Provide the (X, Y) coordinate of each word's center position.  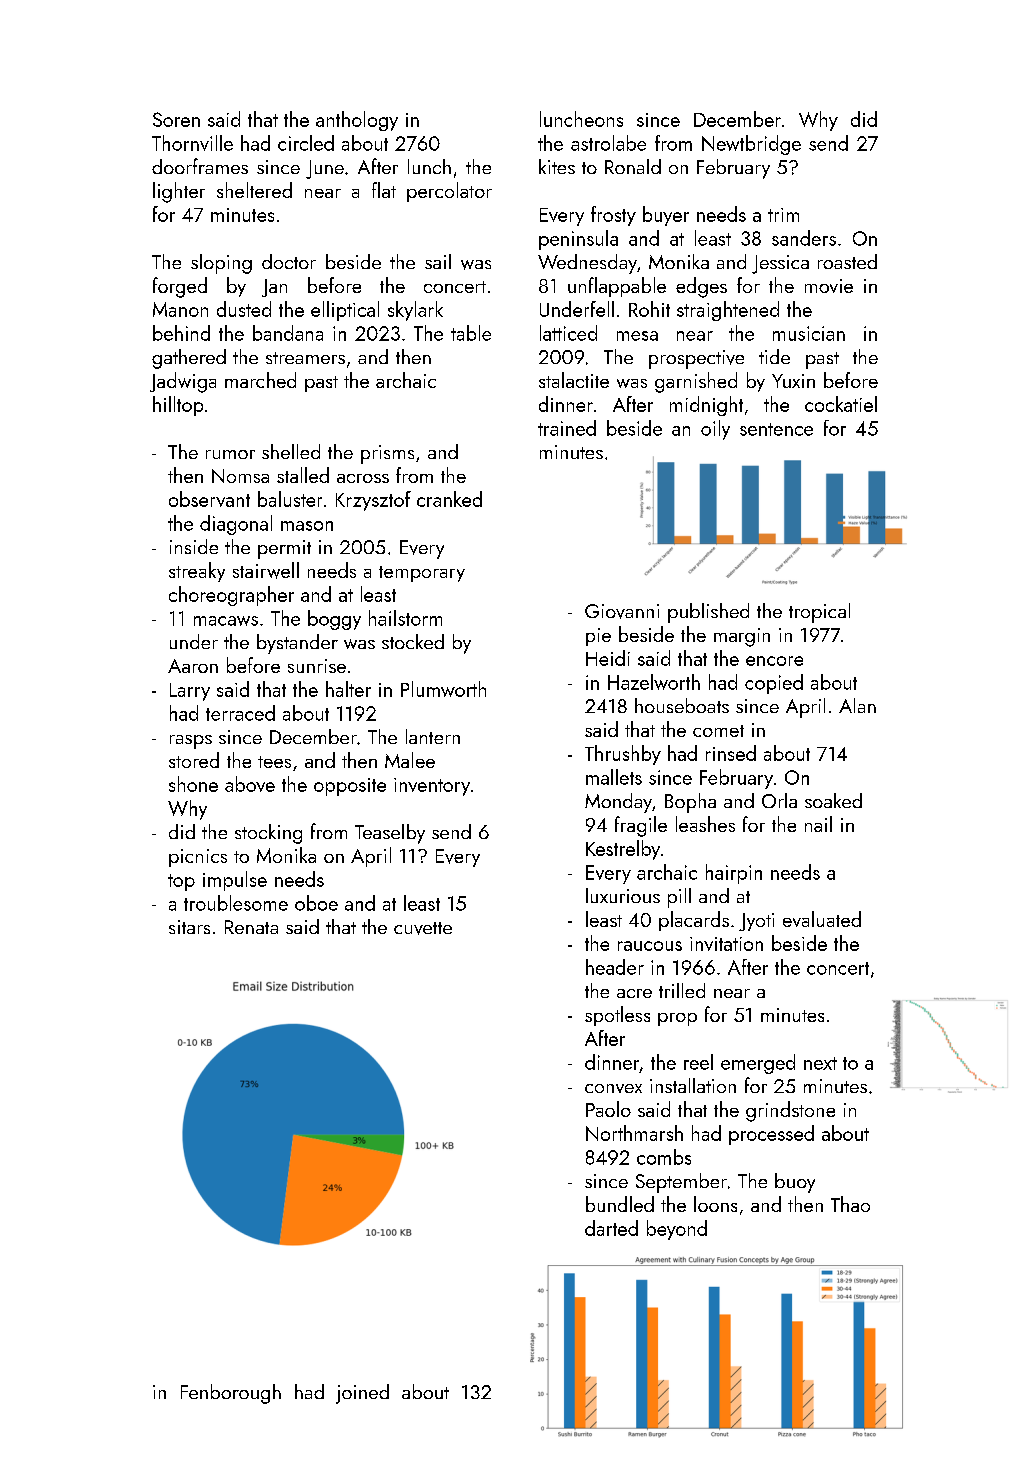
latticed (568, 333)
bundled (620, 1204)
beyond (677, 1230)
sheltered (254, 190)
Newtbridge (751, 145)
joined (362, 1394)
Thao (850, 1204)
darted (611, 1228)
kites (557, 166)
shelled (291, 451)
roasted (847, 261)
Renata (251, 927)
